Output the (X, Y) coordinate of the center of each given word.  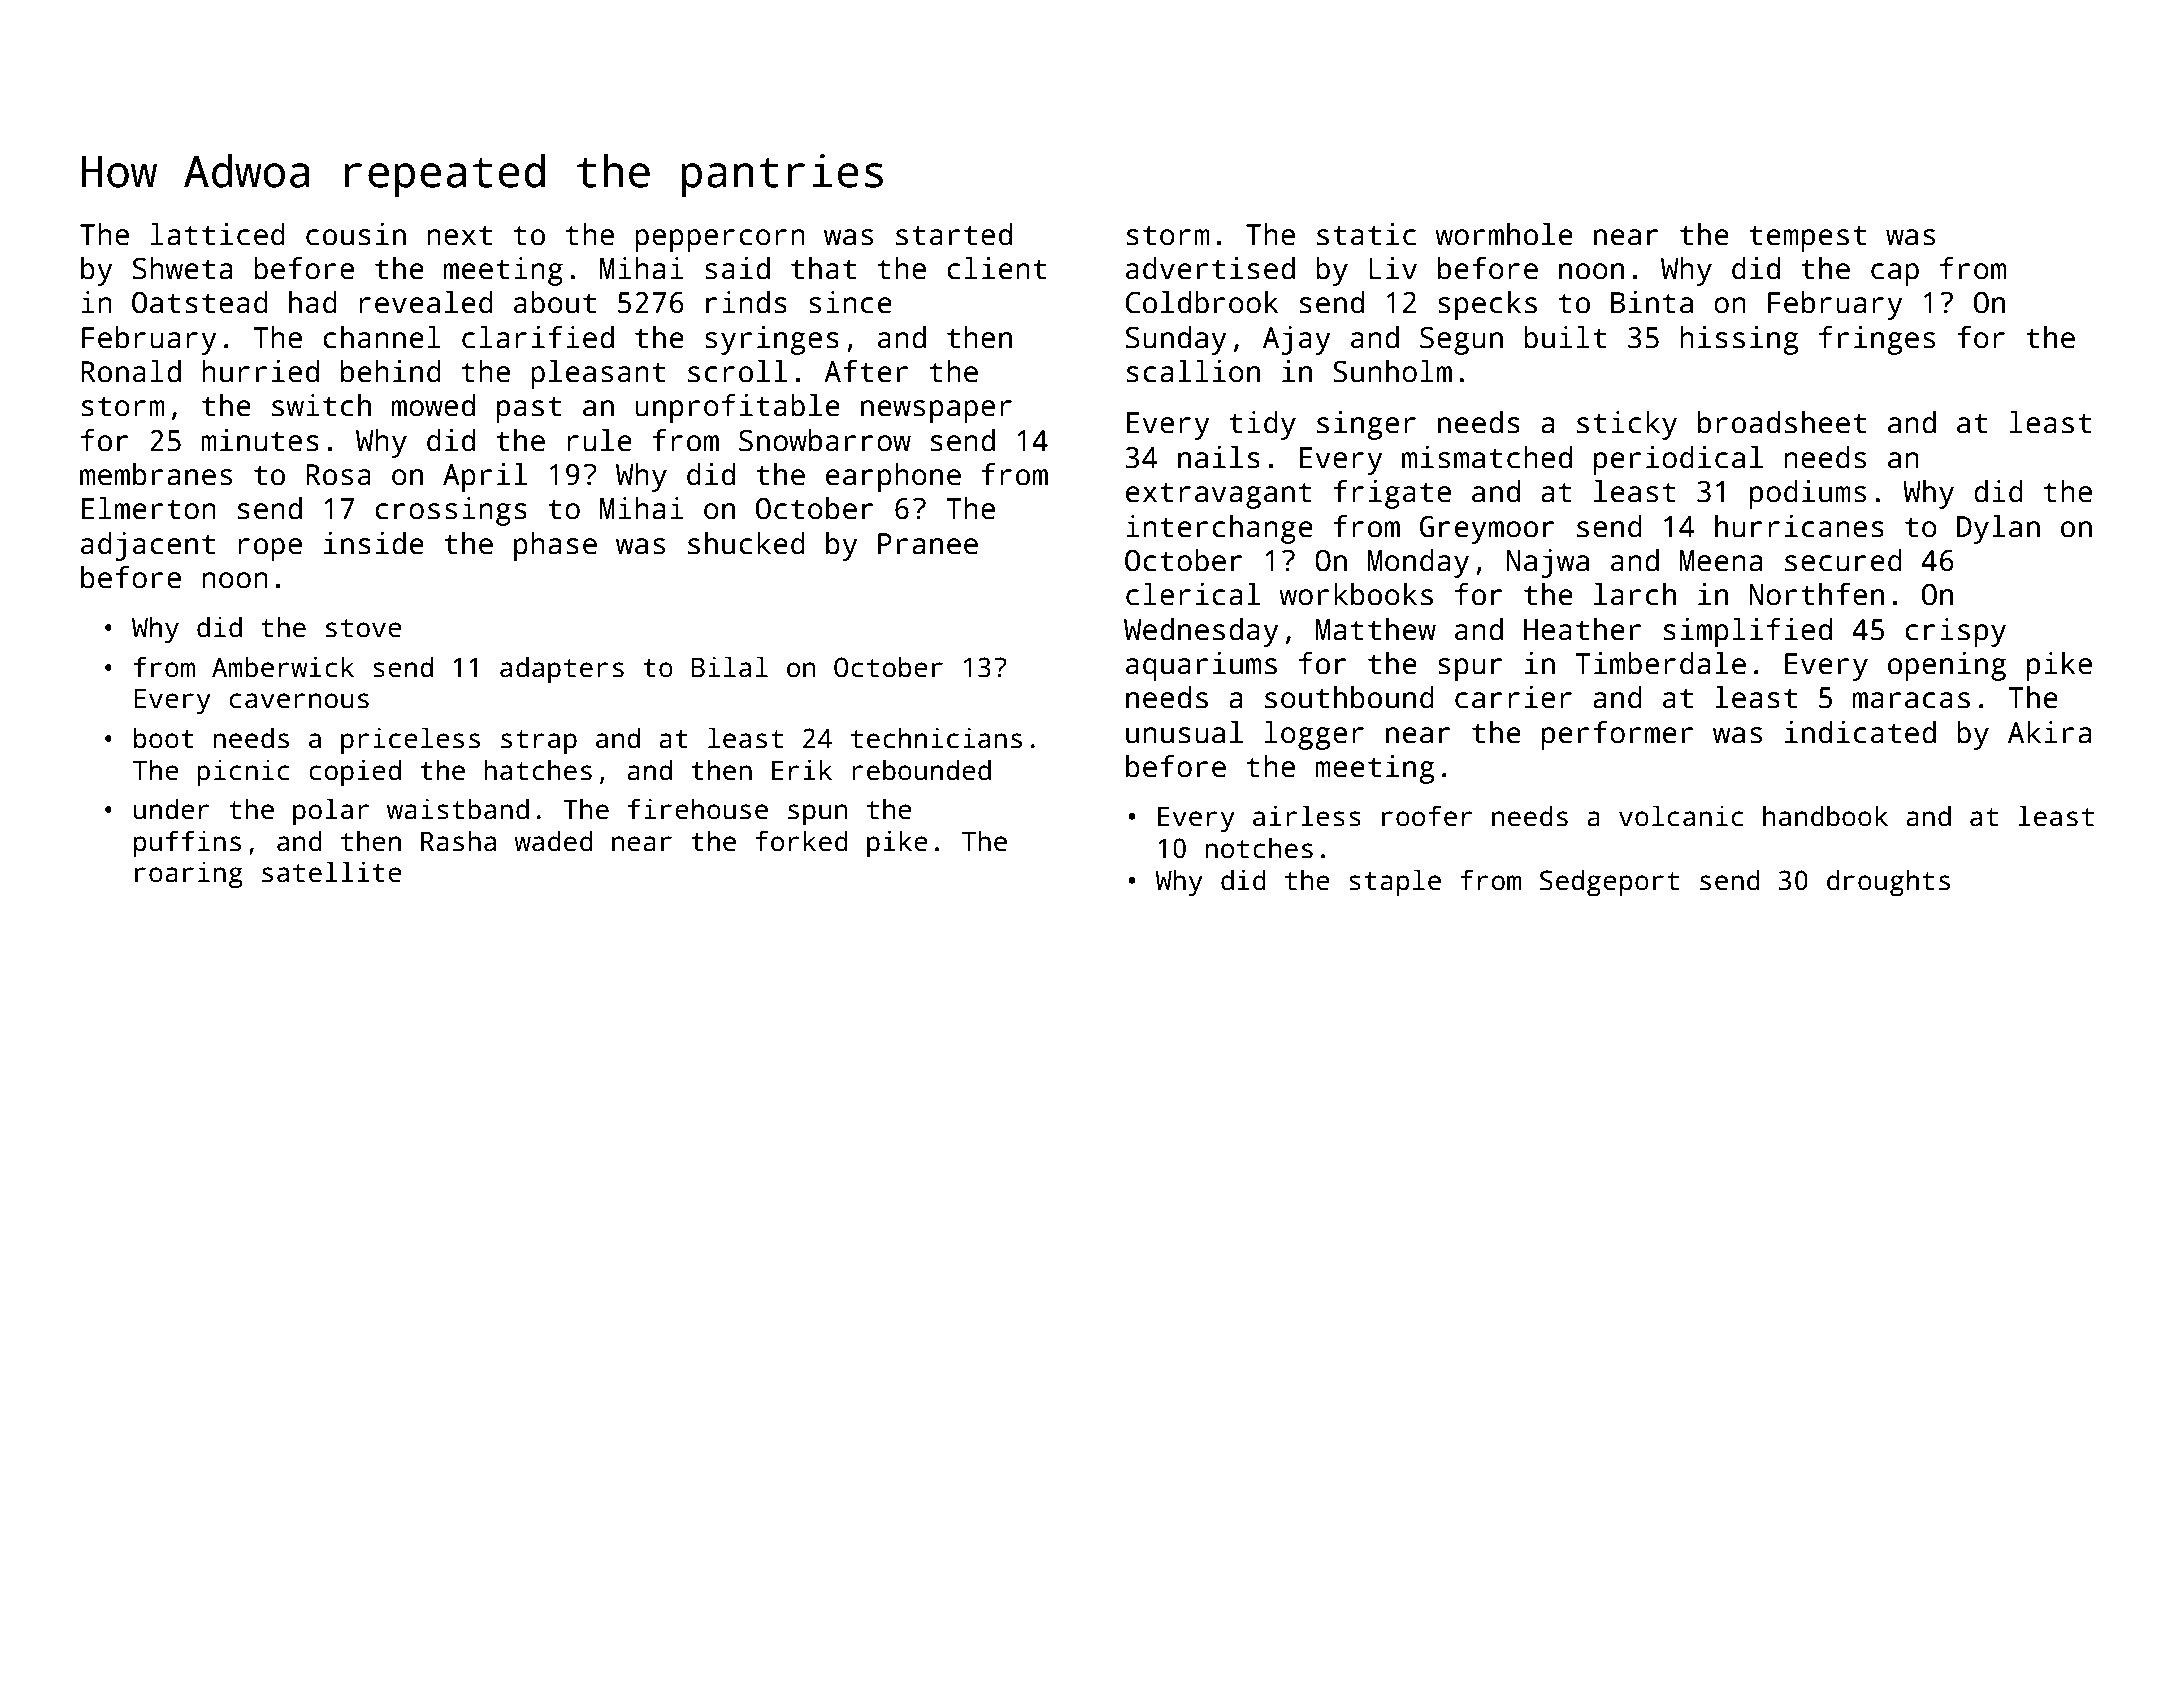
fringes (1877, 340)
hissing (1739, 340)
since (850, 302)
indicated (1860, 732)
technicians (936, 738)
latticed (218, 234)
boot (164, 738)
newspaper (936, 411)
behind (391, 371)
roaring (189, 874)
